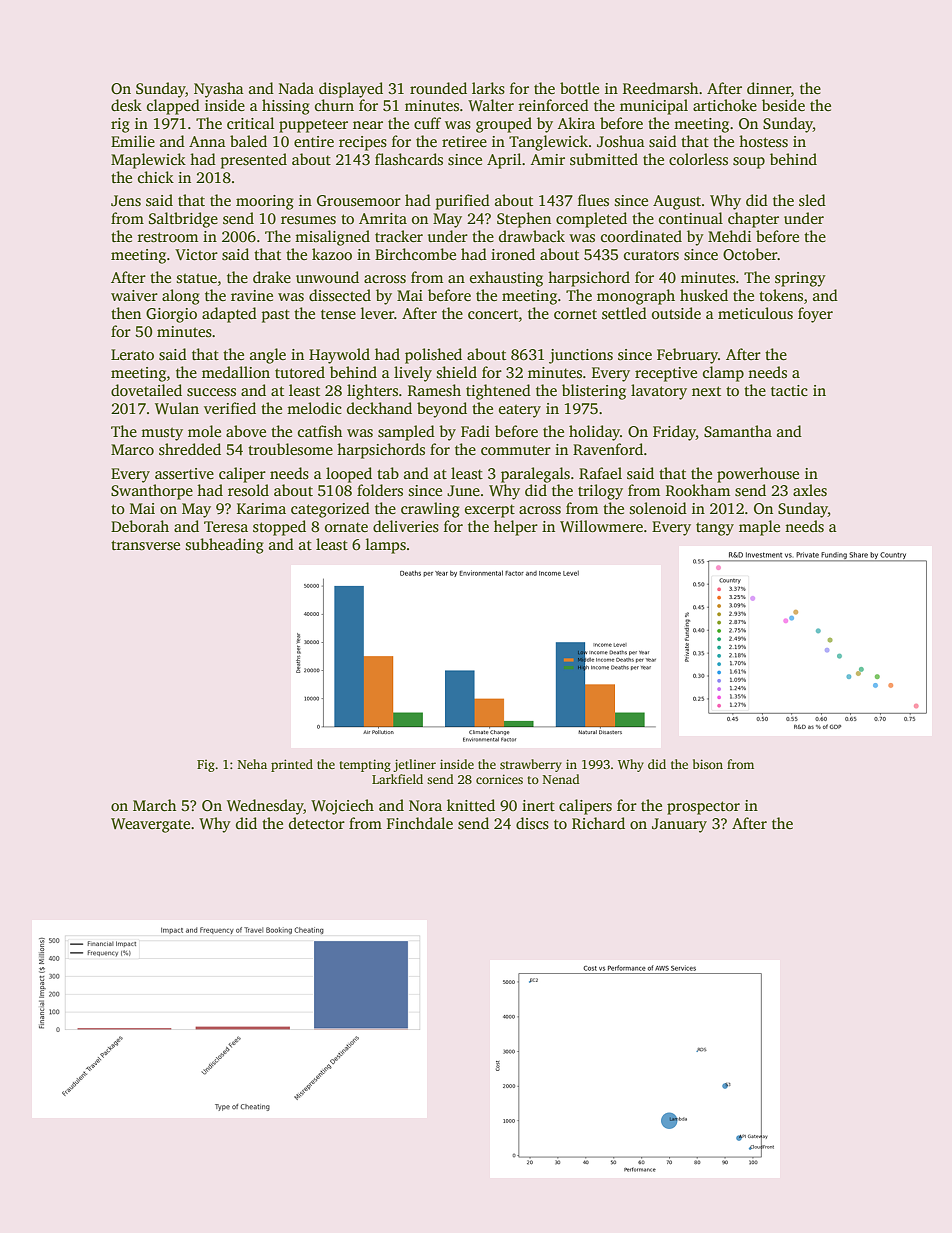  Describe the element at coordinates (184, 474) in the screenshot. I see `assertive` at that location.
